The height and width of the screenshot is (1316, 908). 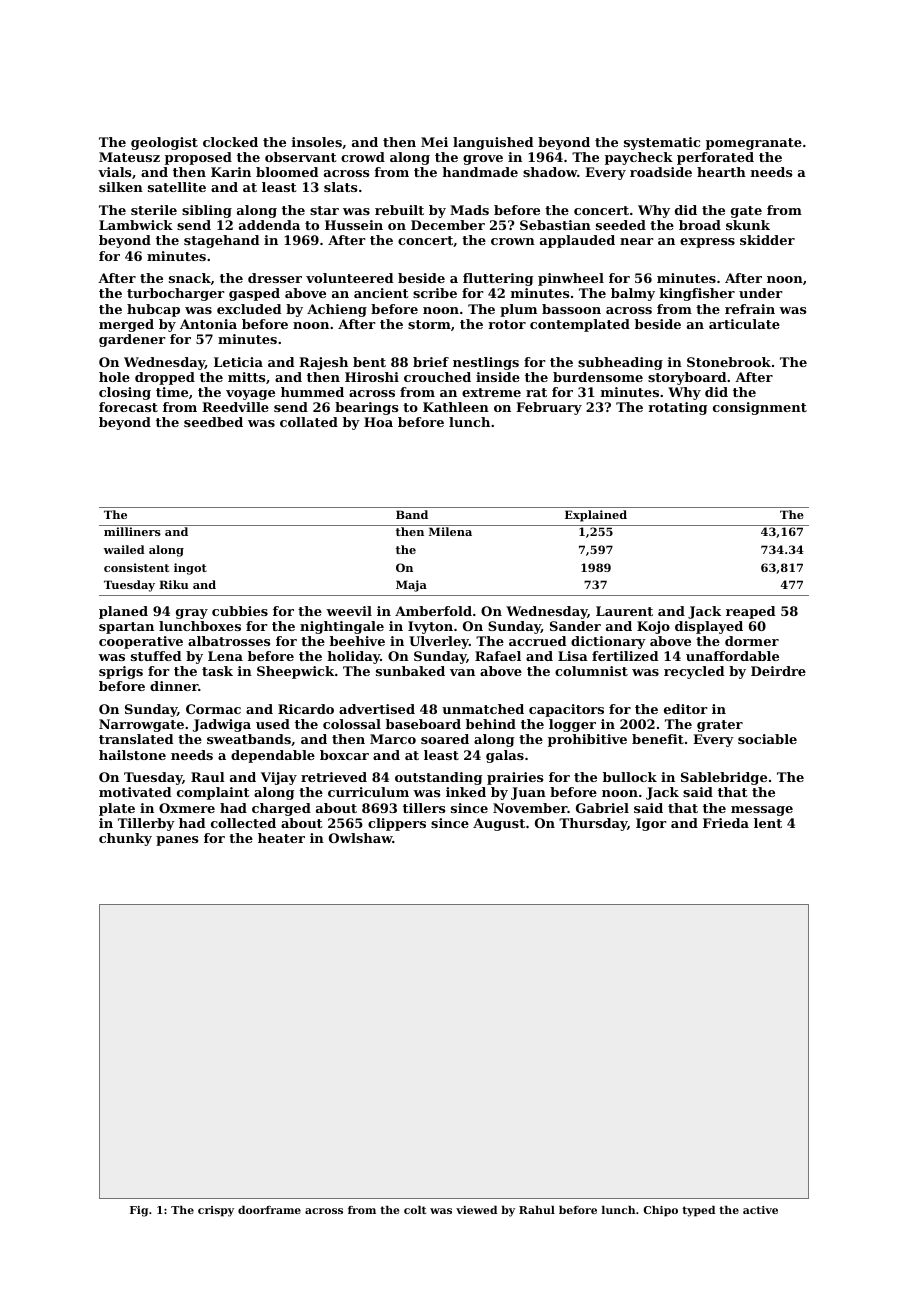 I want to click on heater, so click(x=281, y=838).
